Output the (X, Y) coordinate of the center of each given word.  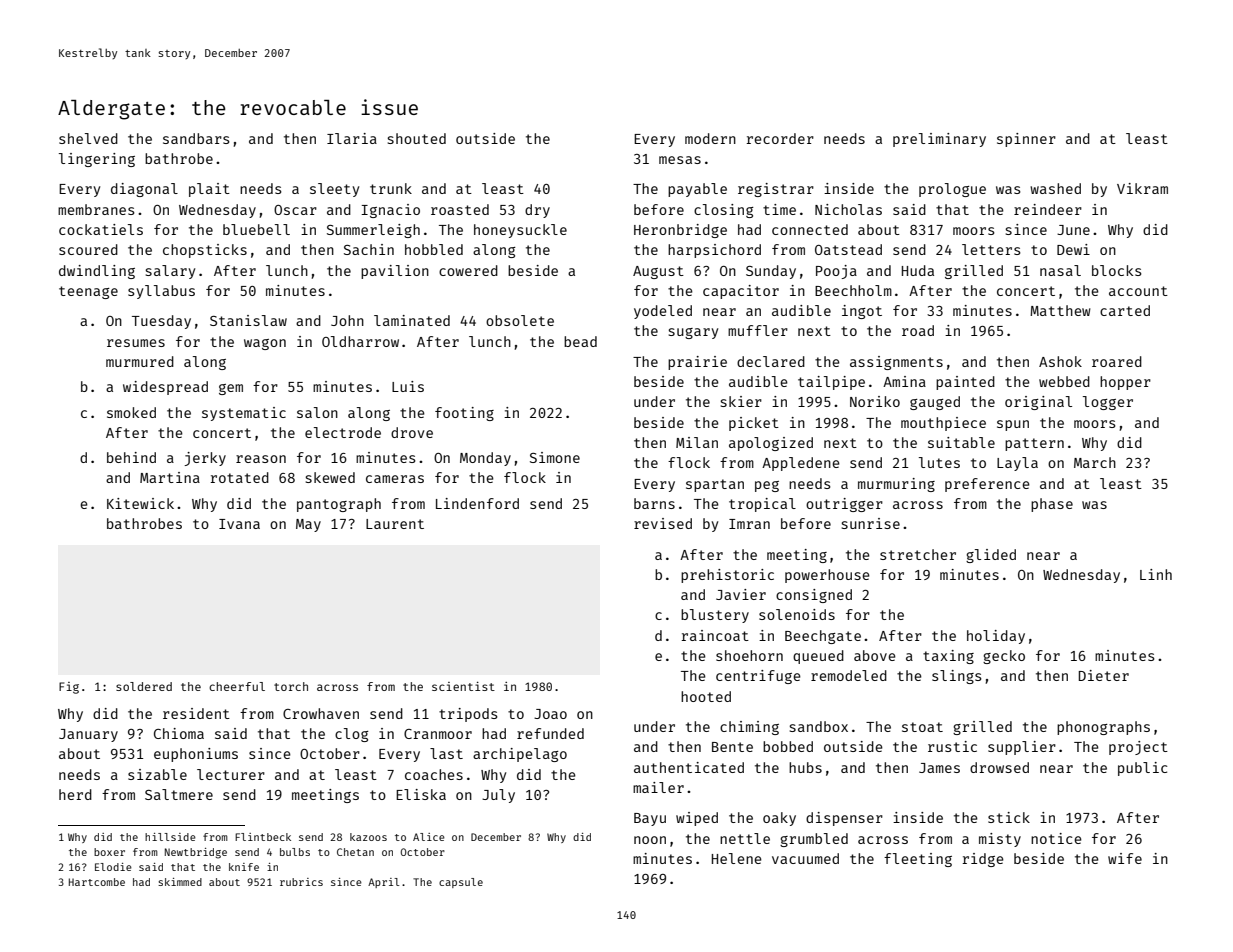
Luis (408, 386)
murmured (140, 361)
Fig (69, 688)
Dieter (1104, 675)
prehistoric (727, 576)
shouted (417, 138)
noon (650, 840)
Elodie (113, 867)
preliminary (939, 140)
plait (209, 190)
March (1095, 462)
